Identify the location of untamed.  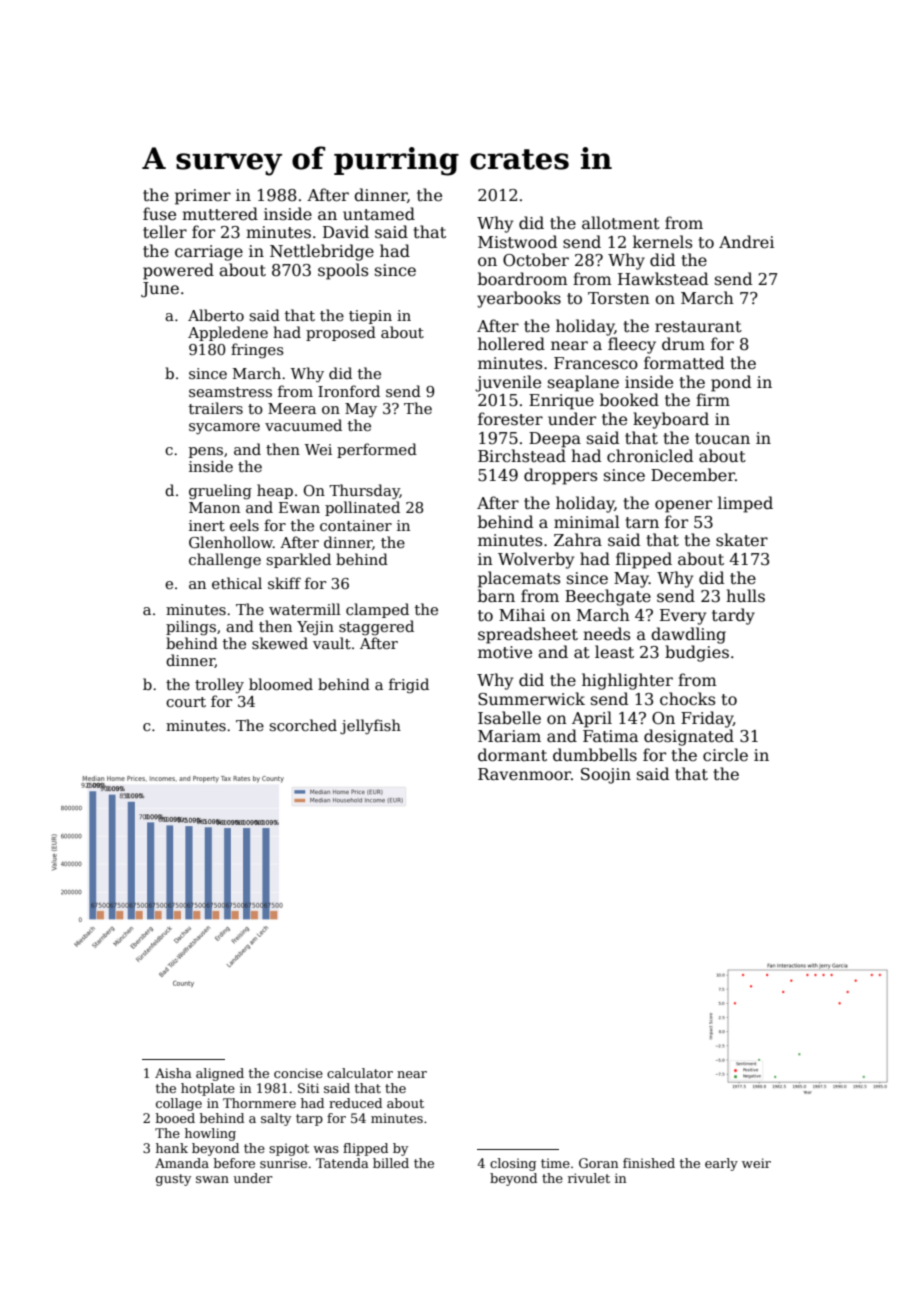
(379, 213).
